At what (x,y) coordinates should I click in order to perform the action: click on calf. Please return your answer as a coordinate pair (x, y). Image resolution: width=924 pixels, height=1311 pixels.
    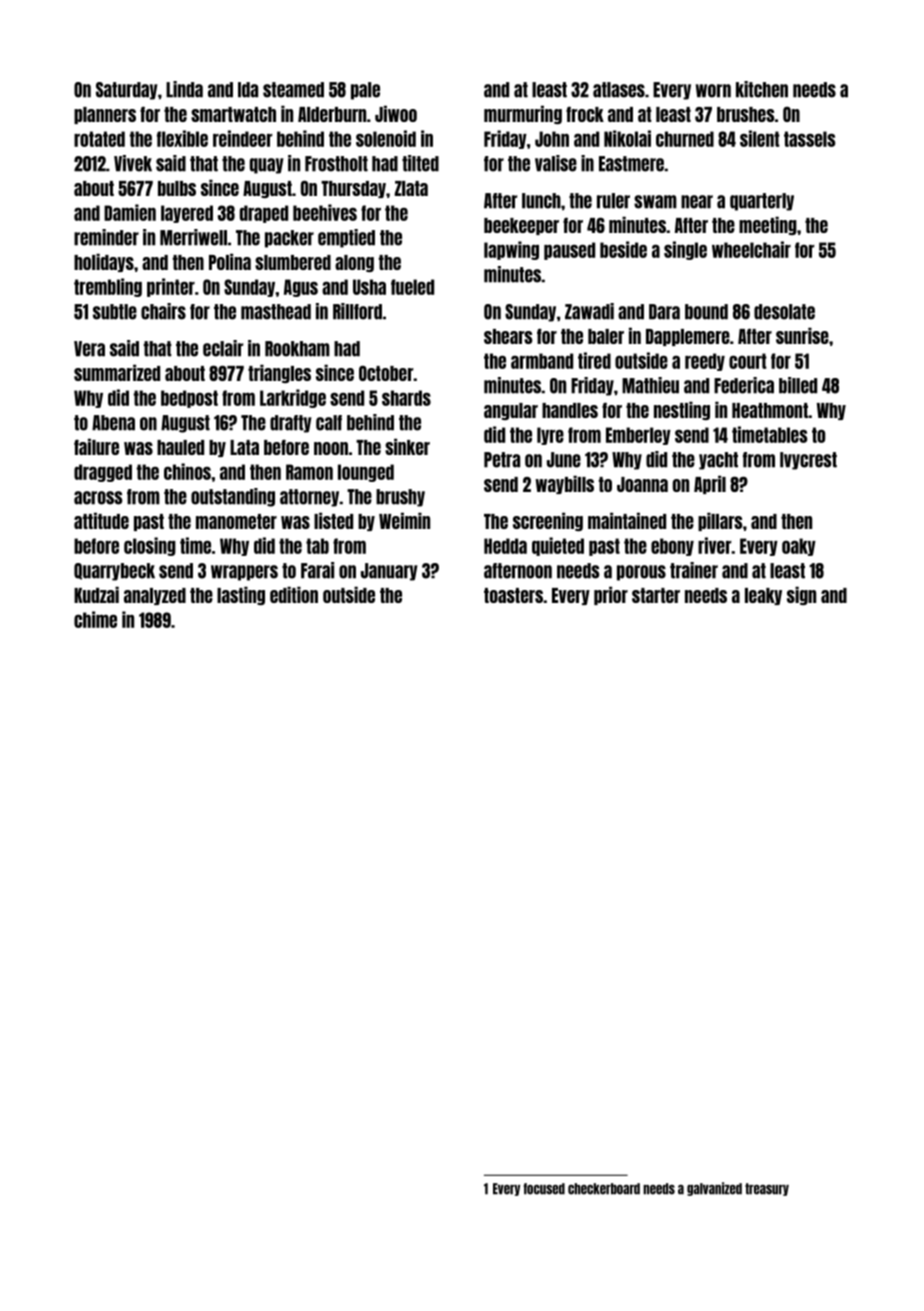
    Looking at the image, I should click on (329, 423).
